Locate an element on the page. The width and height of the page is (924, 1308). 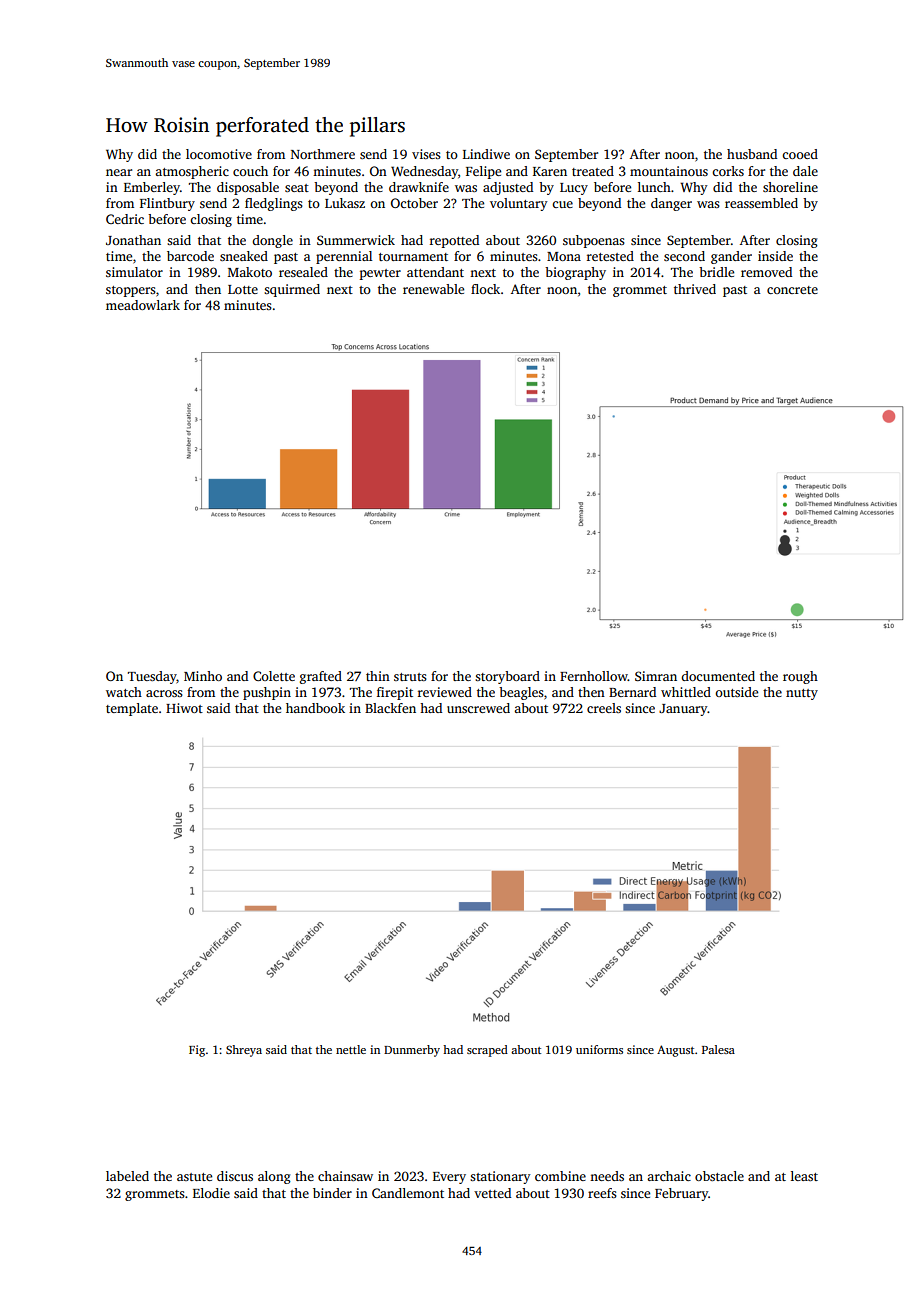
renewable is located at coordinates (433, 289).
